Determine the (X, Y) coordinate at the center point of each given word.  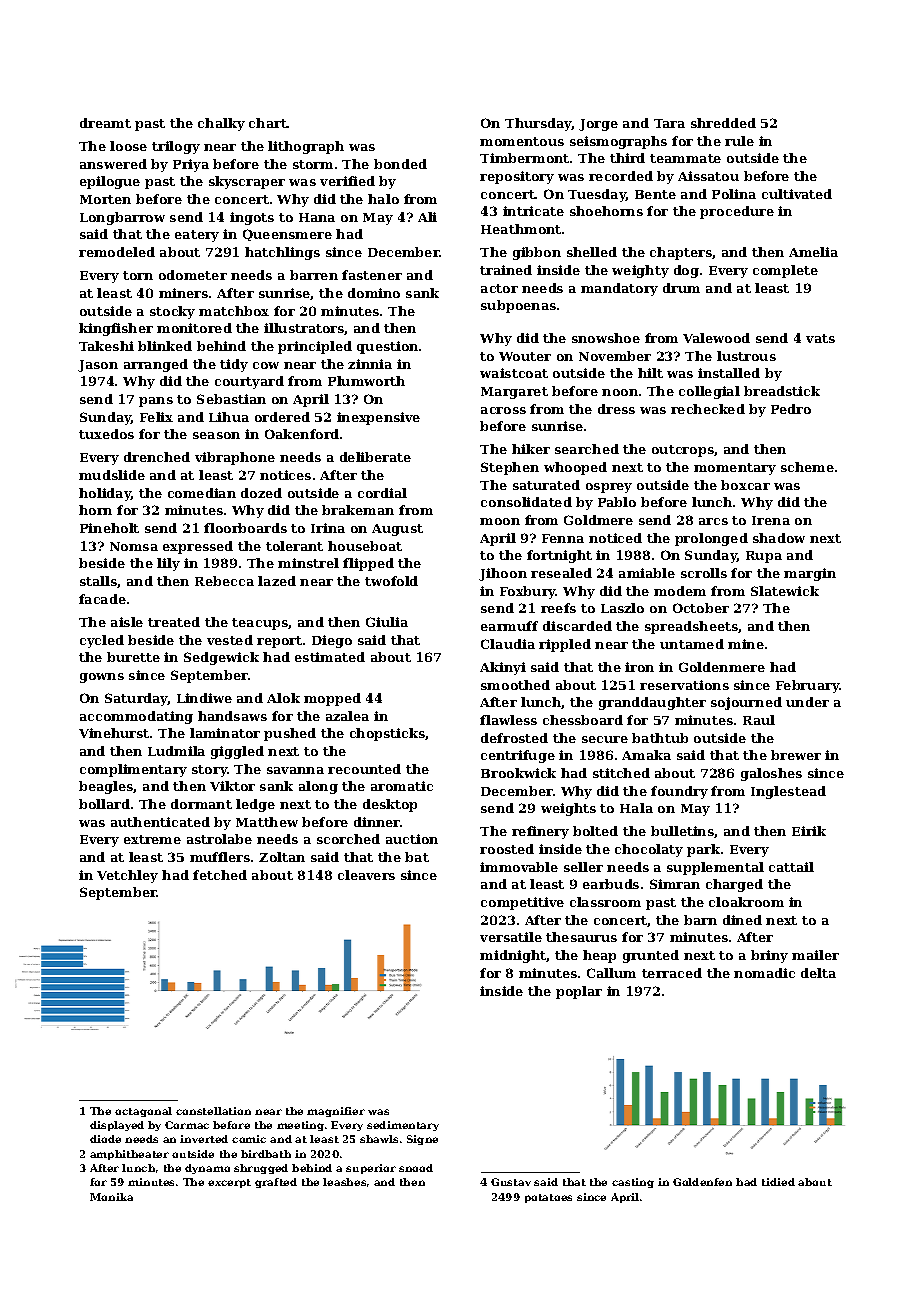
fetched (220, 875)
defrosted (514, 738)
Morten (105, 199)
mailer (815, 955)
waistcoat (514, 373)
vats (820, 338)
